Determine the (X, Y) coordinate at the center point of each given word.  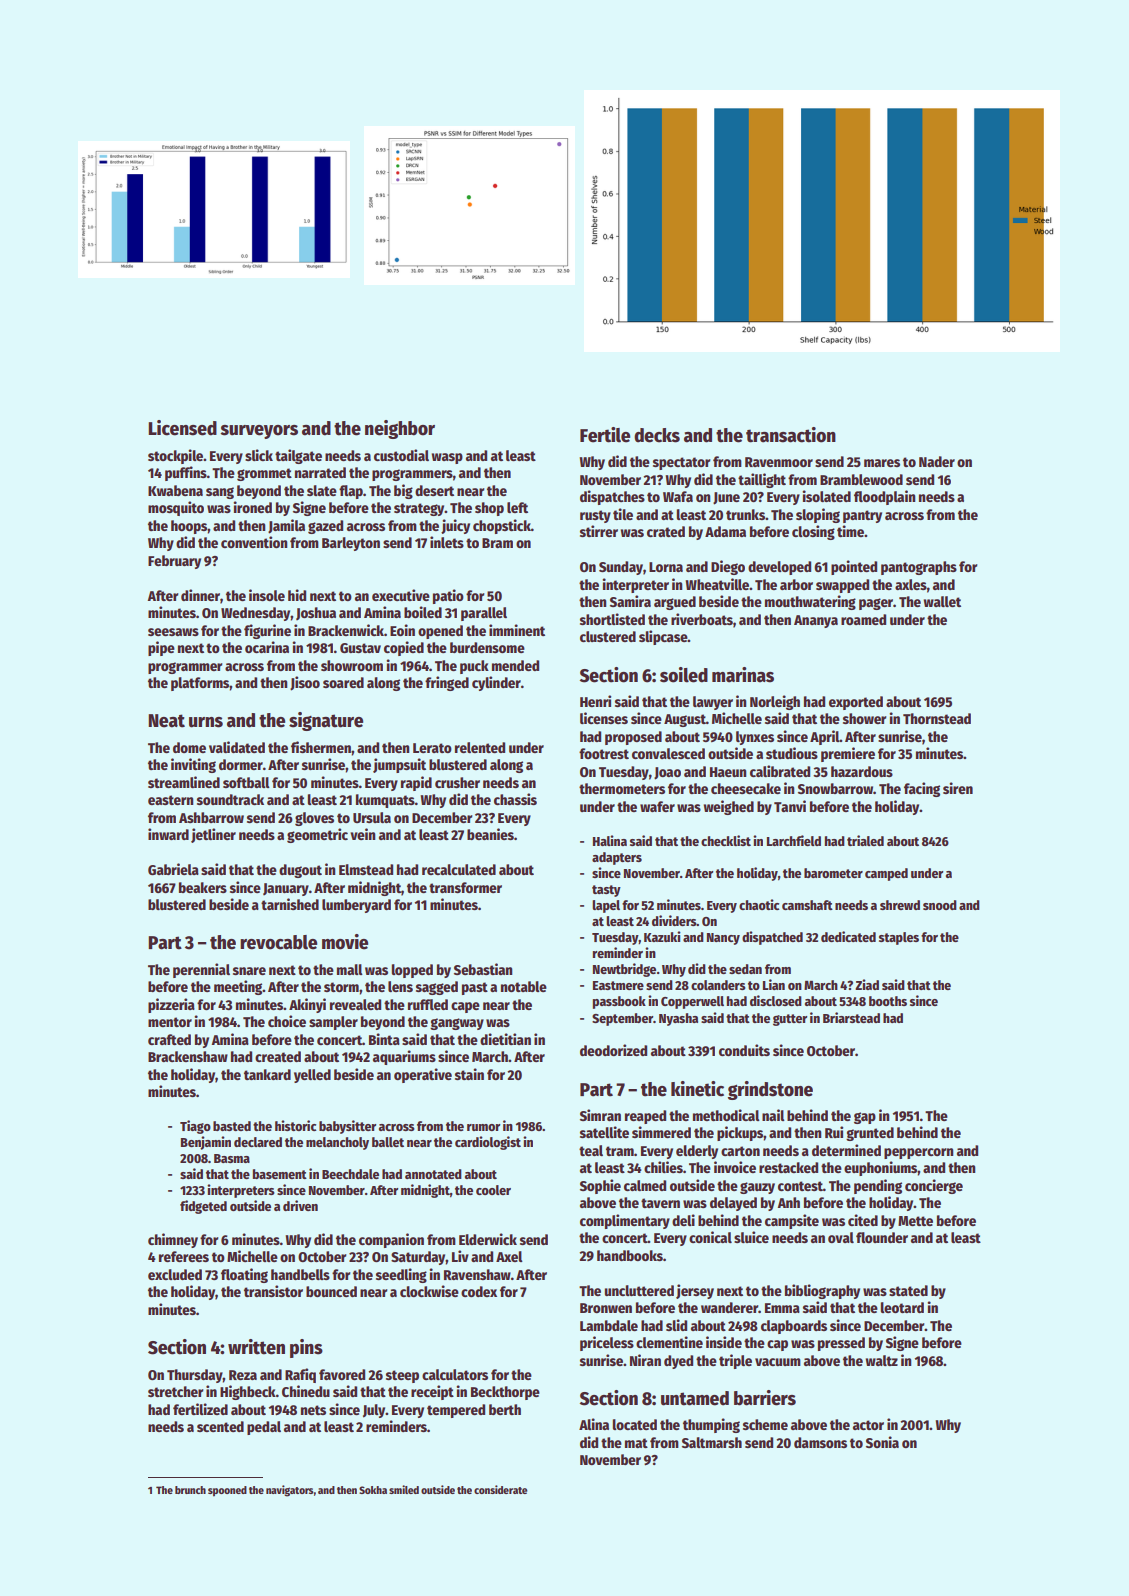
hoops (189, 527)
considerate (500, 1489)
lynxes (755, 738)
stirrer (599, 531)
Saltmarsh (712, 1442)
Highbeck (248, 1392)
